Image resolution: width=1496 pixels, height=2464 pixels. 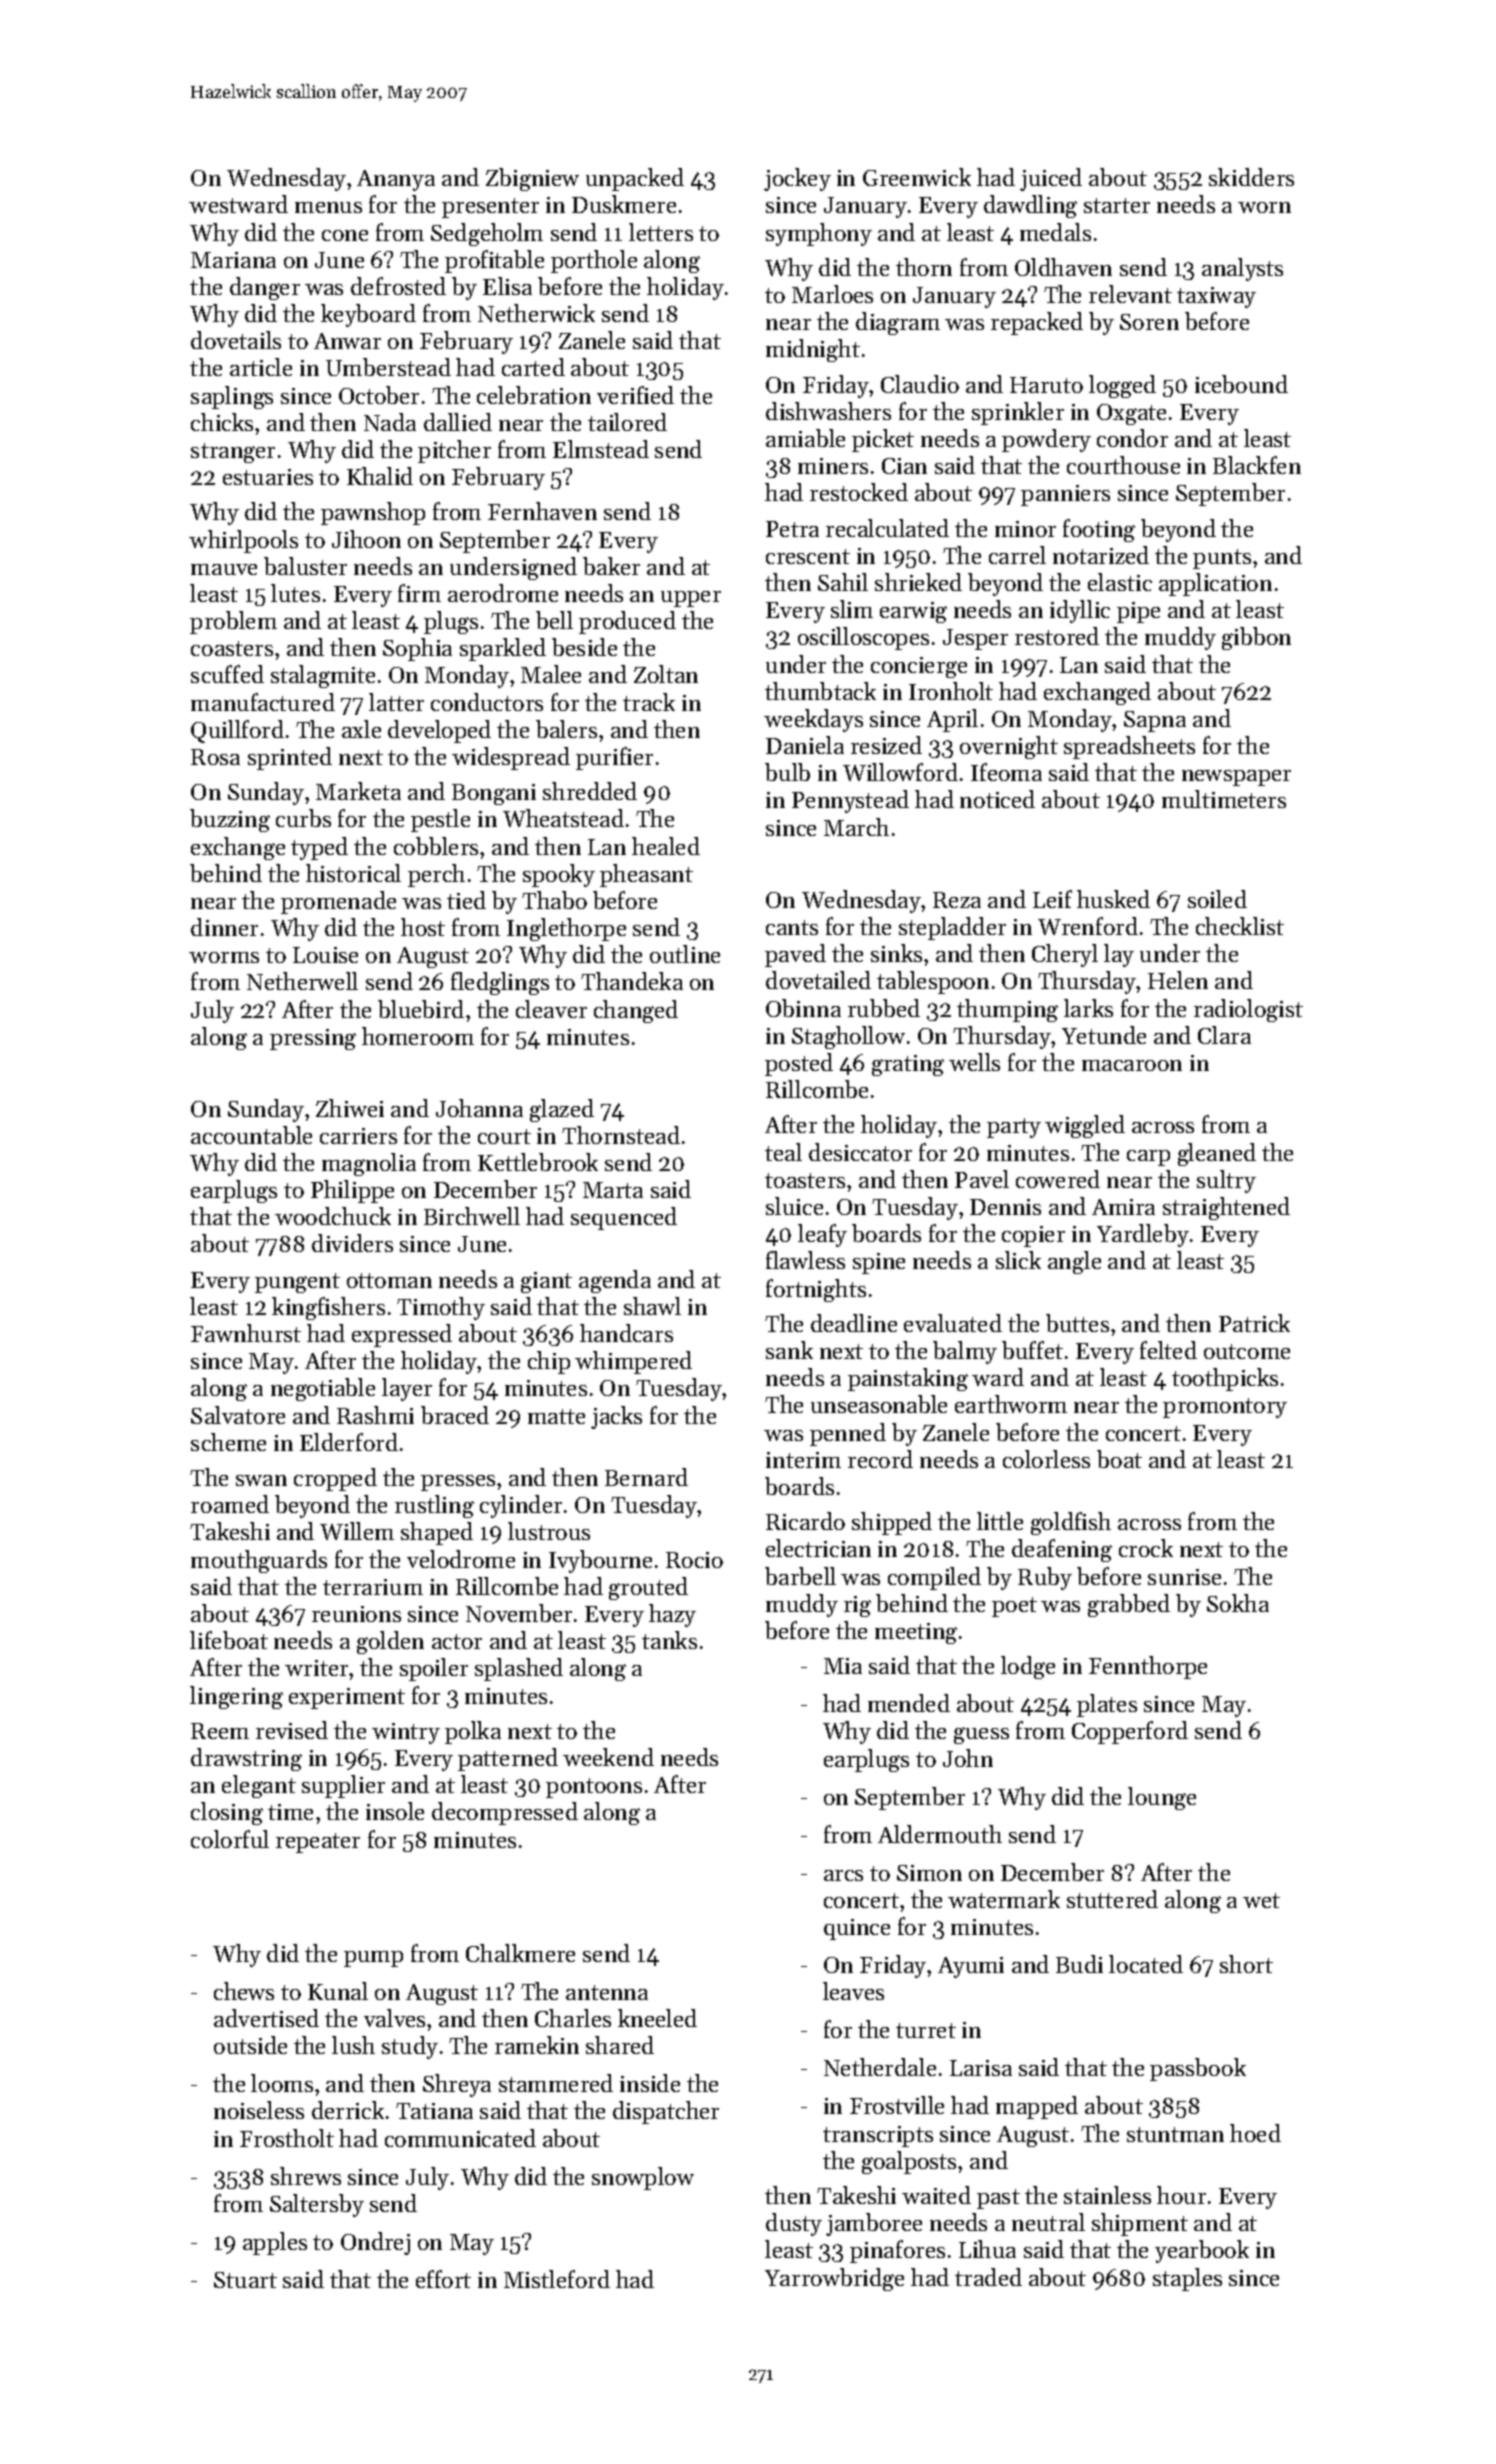 What do you see at coordinates (669, 1640) in the screenshot?
I see `tanks` at bounding box center [669, 1640].
